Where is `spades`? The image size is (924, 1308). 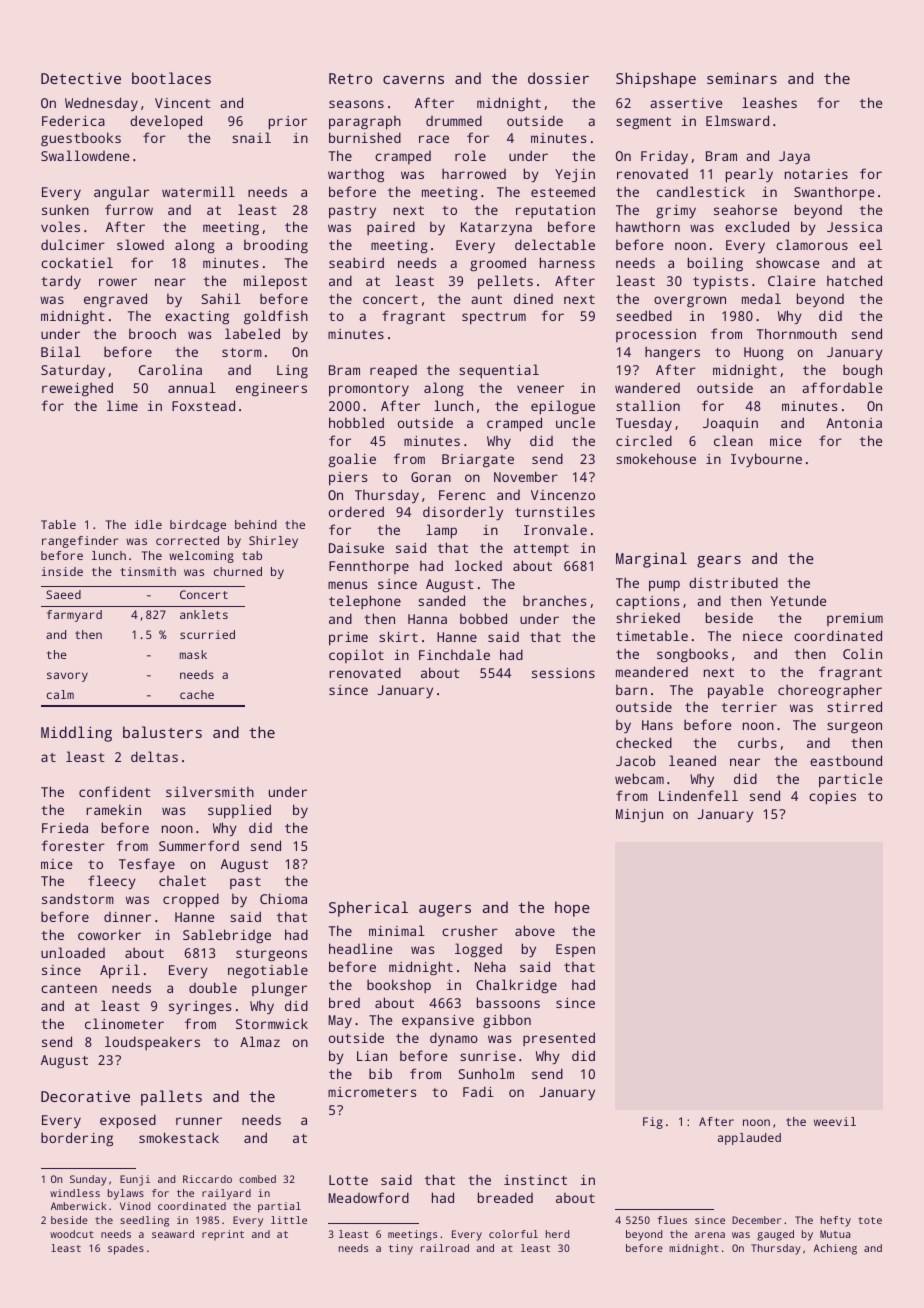
spades is located at coordinates (126, 1249).
